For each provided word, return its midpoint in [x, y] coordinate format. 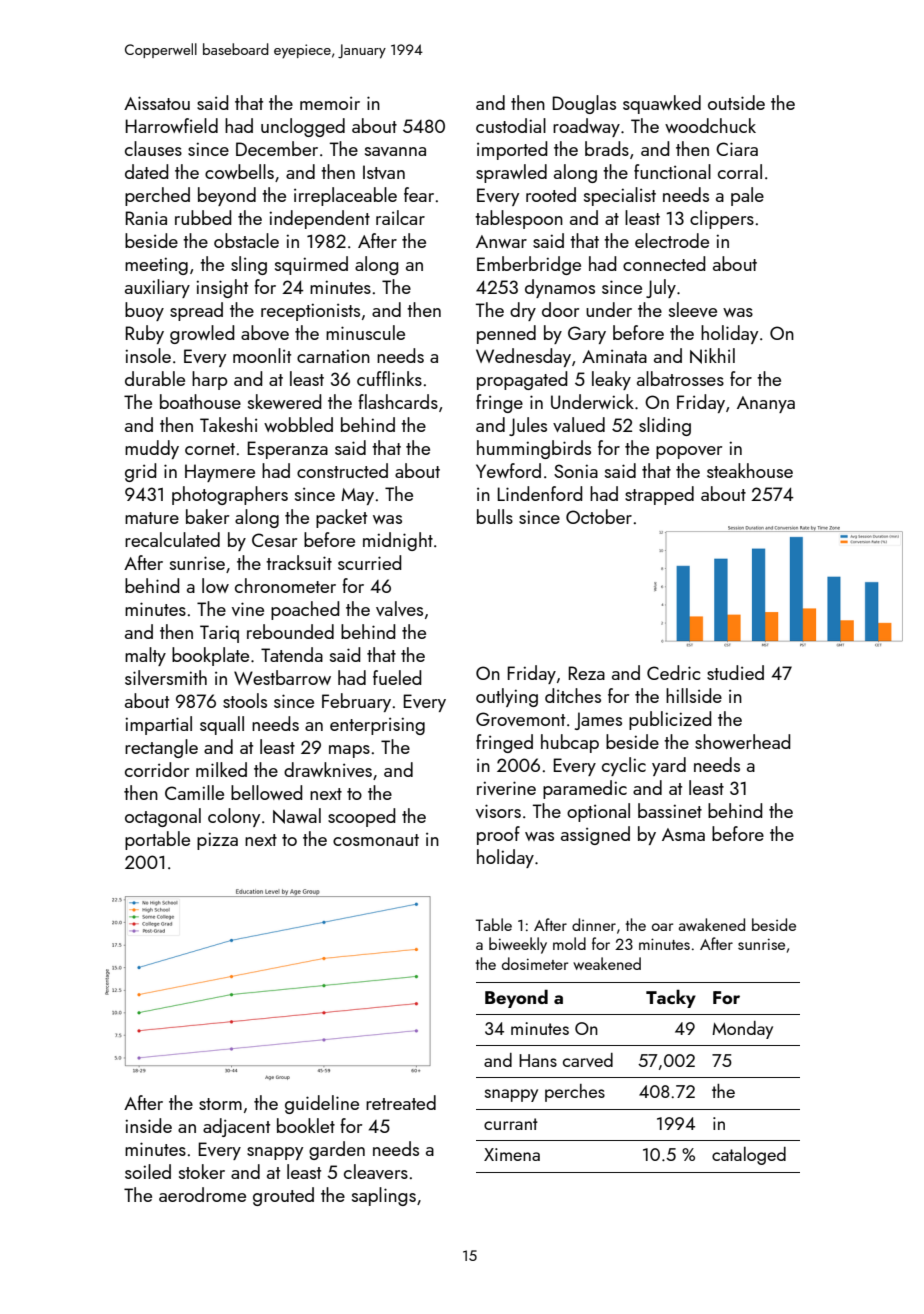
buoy [144, 311]
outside [736, 102]
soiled [148, 1171]
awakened [712, 924]
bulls [495, 516]
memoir [330, 103]
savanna [395, 151]
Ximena [512, 1154]
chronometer [285, 585]
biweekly [518, 945]
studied [735, 672]
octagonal [163, 817]
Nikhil [712, 356]
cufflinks [389, 378]
